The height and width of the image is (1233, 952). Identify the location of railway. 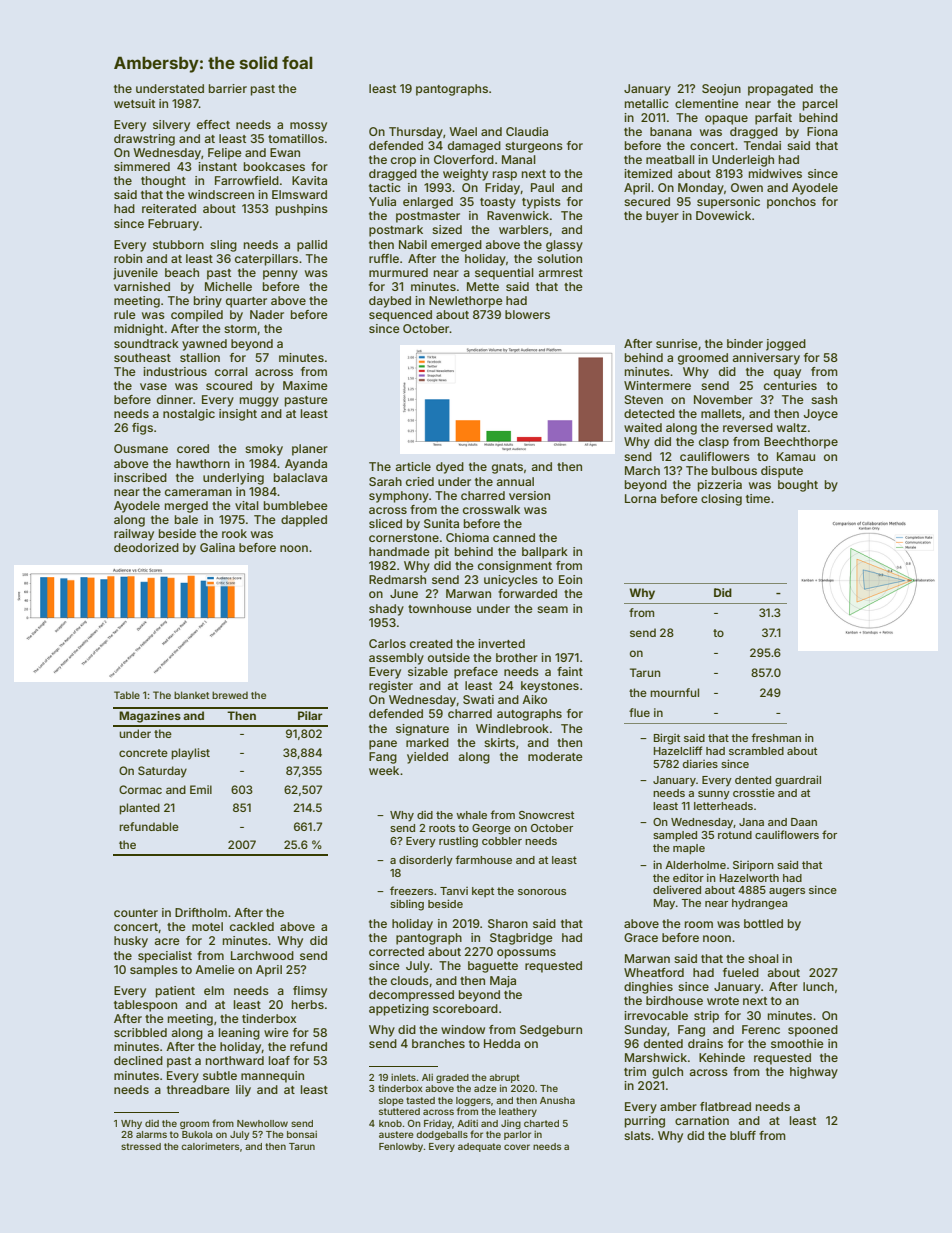
(134, 535).
